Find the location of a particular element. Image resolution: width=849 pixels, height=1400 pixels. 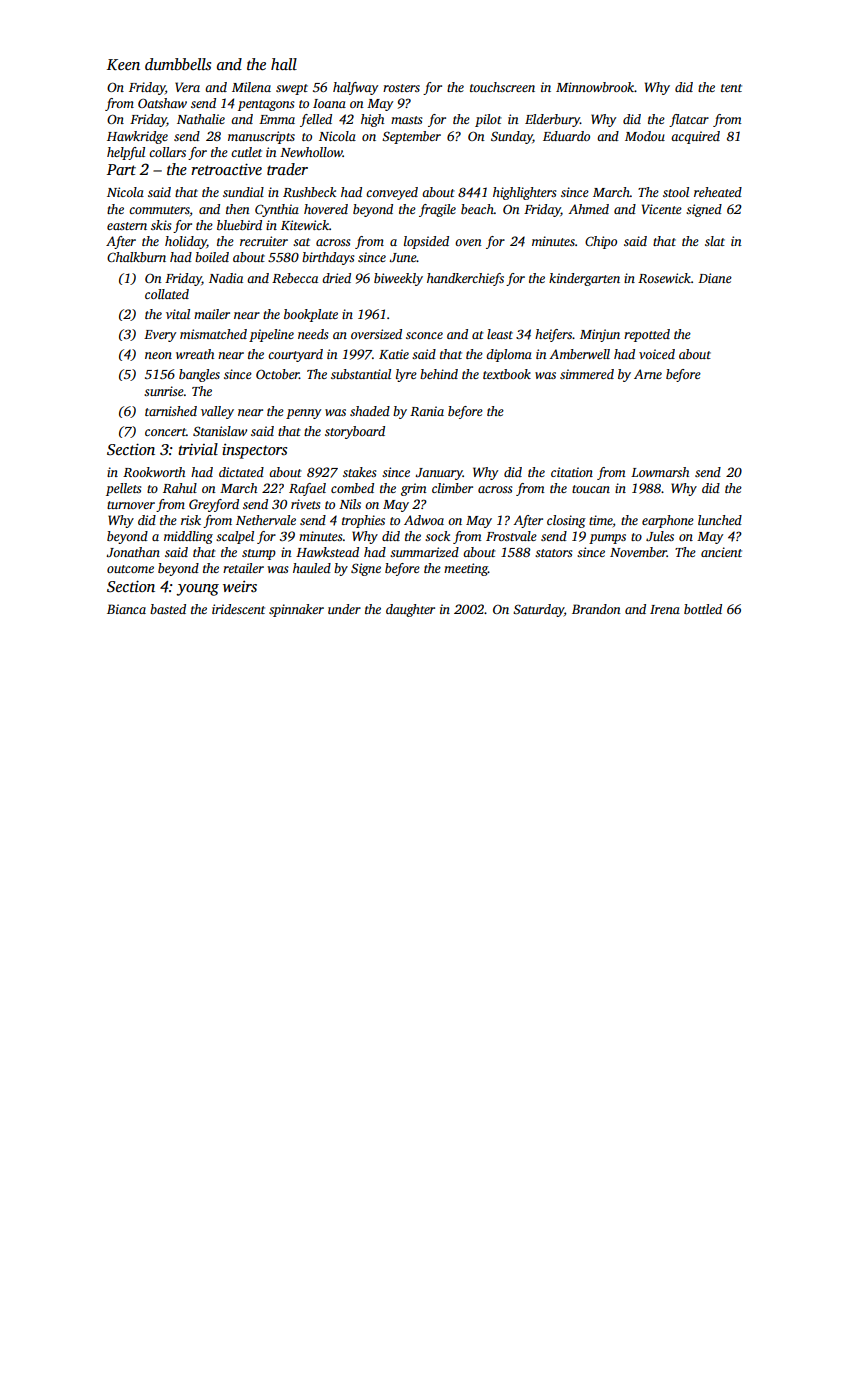

dried is located at coordinates (336, 278).
